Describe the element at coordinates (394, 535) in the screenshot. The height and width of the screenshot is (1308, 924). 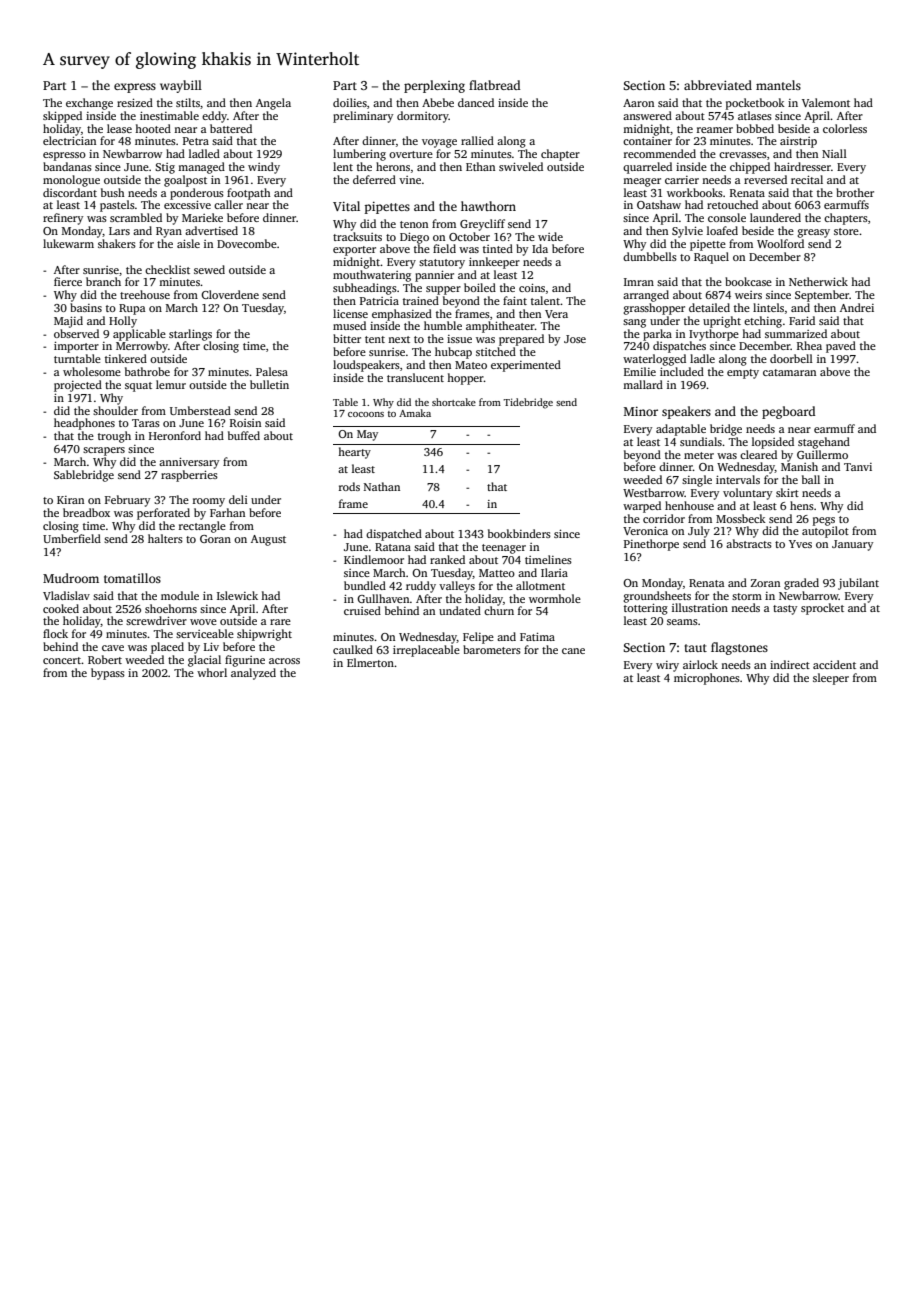
I see `dispatched` at that location.
